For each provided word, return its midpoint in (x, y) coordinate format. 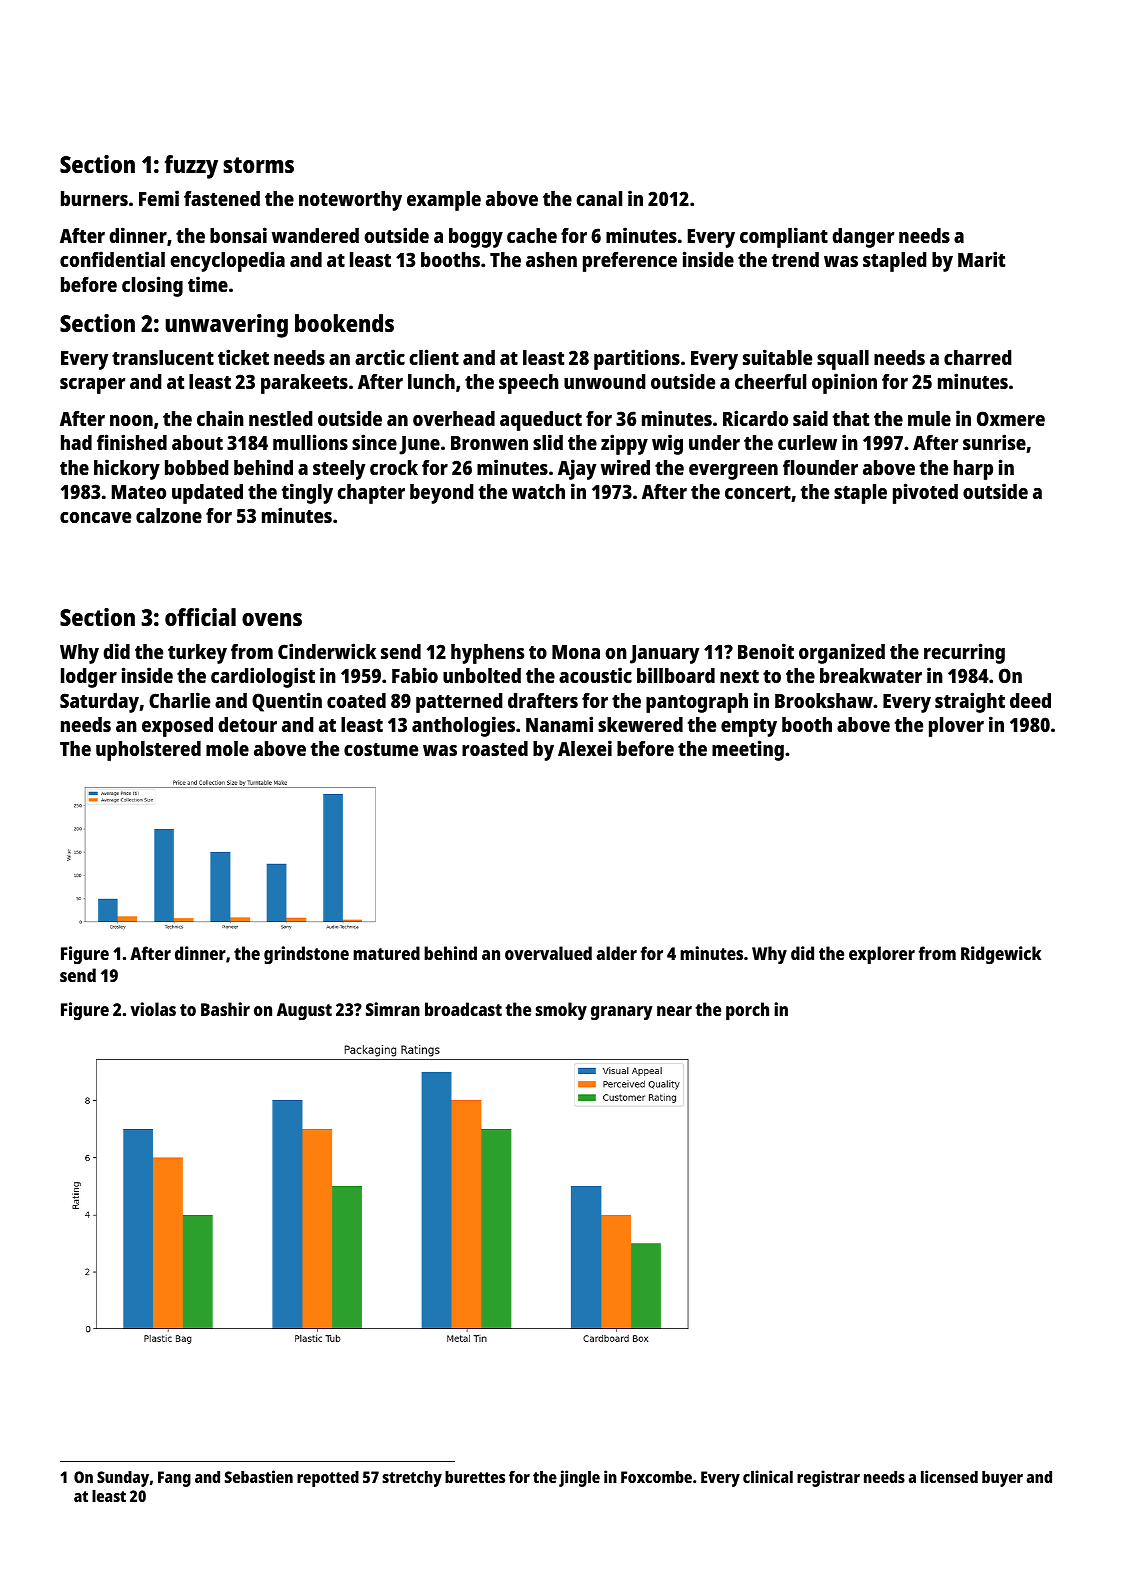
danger (863, 238)
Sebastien (259, 1476)
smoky (561, 1011)
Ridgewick (1001, 955)
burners (94, 198)
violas (153, 1009)
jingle (579, 1478)
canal (599, 198)
